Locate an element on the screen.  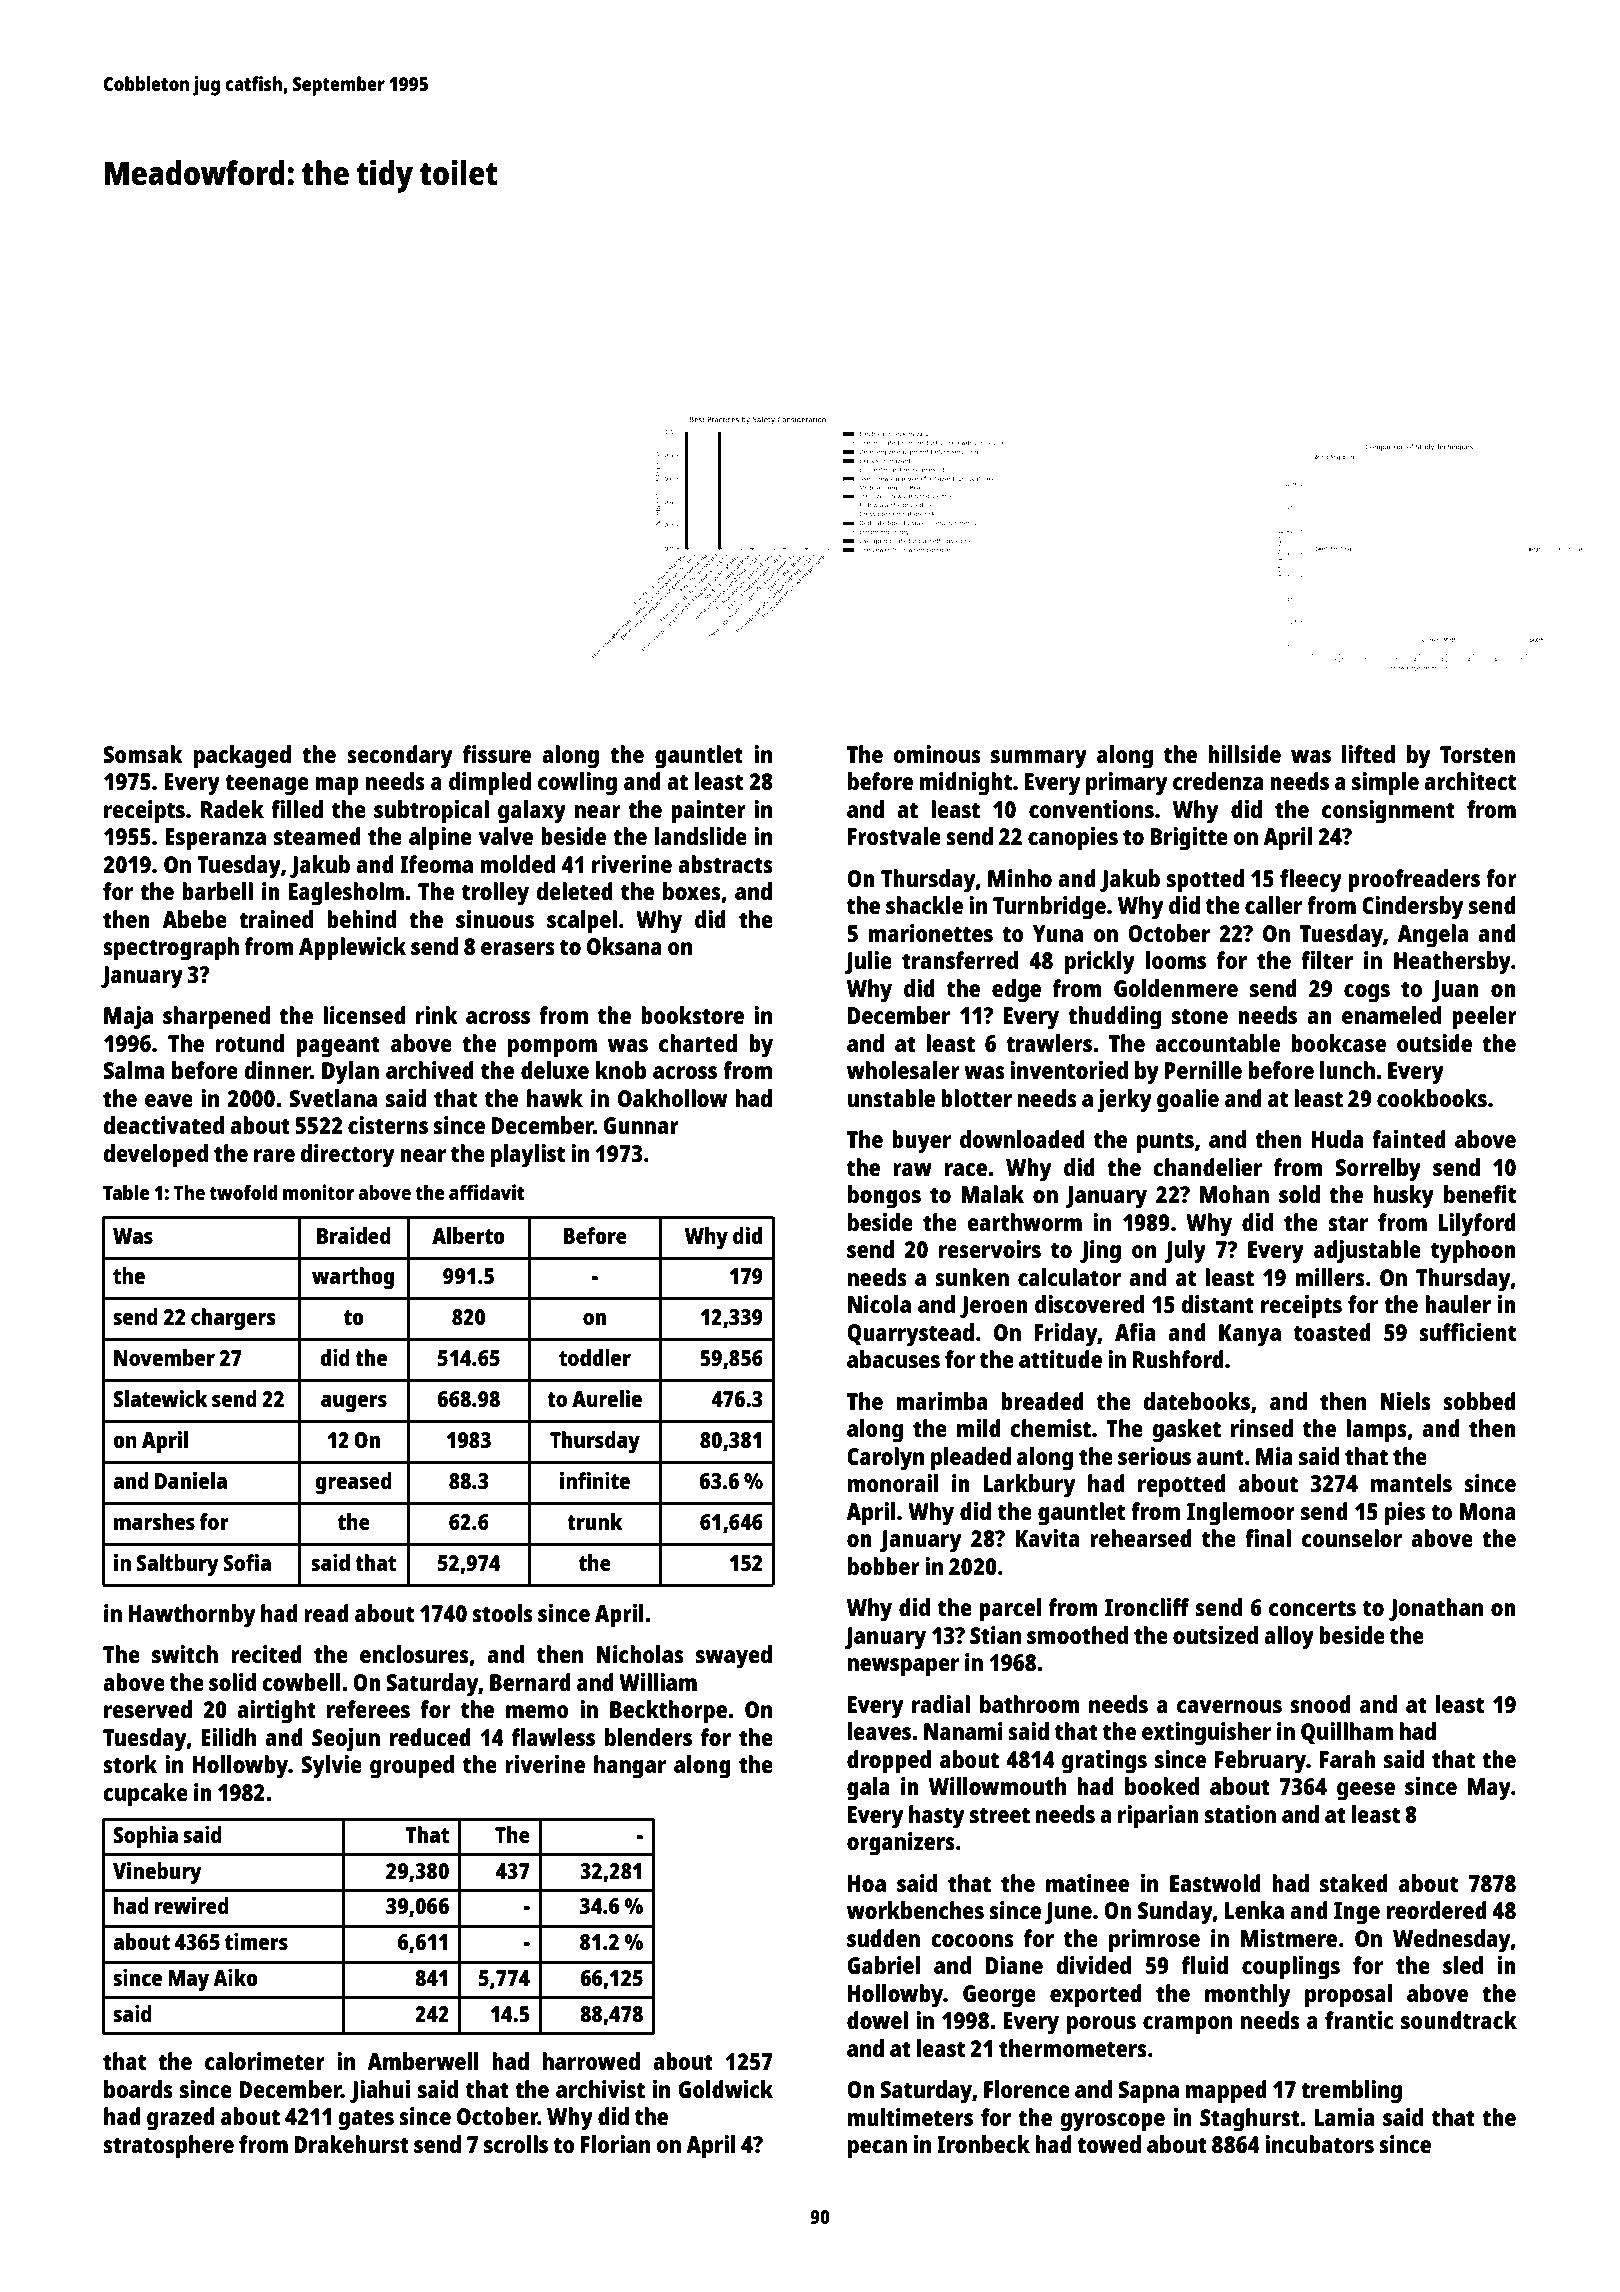
Esperanza is located at coordinates (215, 839).
